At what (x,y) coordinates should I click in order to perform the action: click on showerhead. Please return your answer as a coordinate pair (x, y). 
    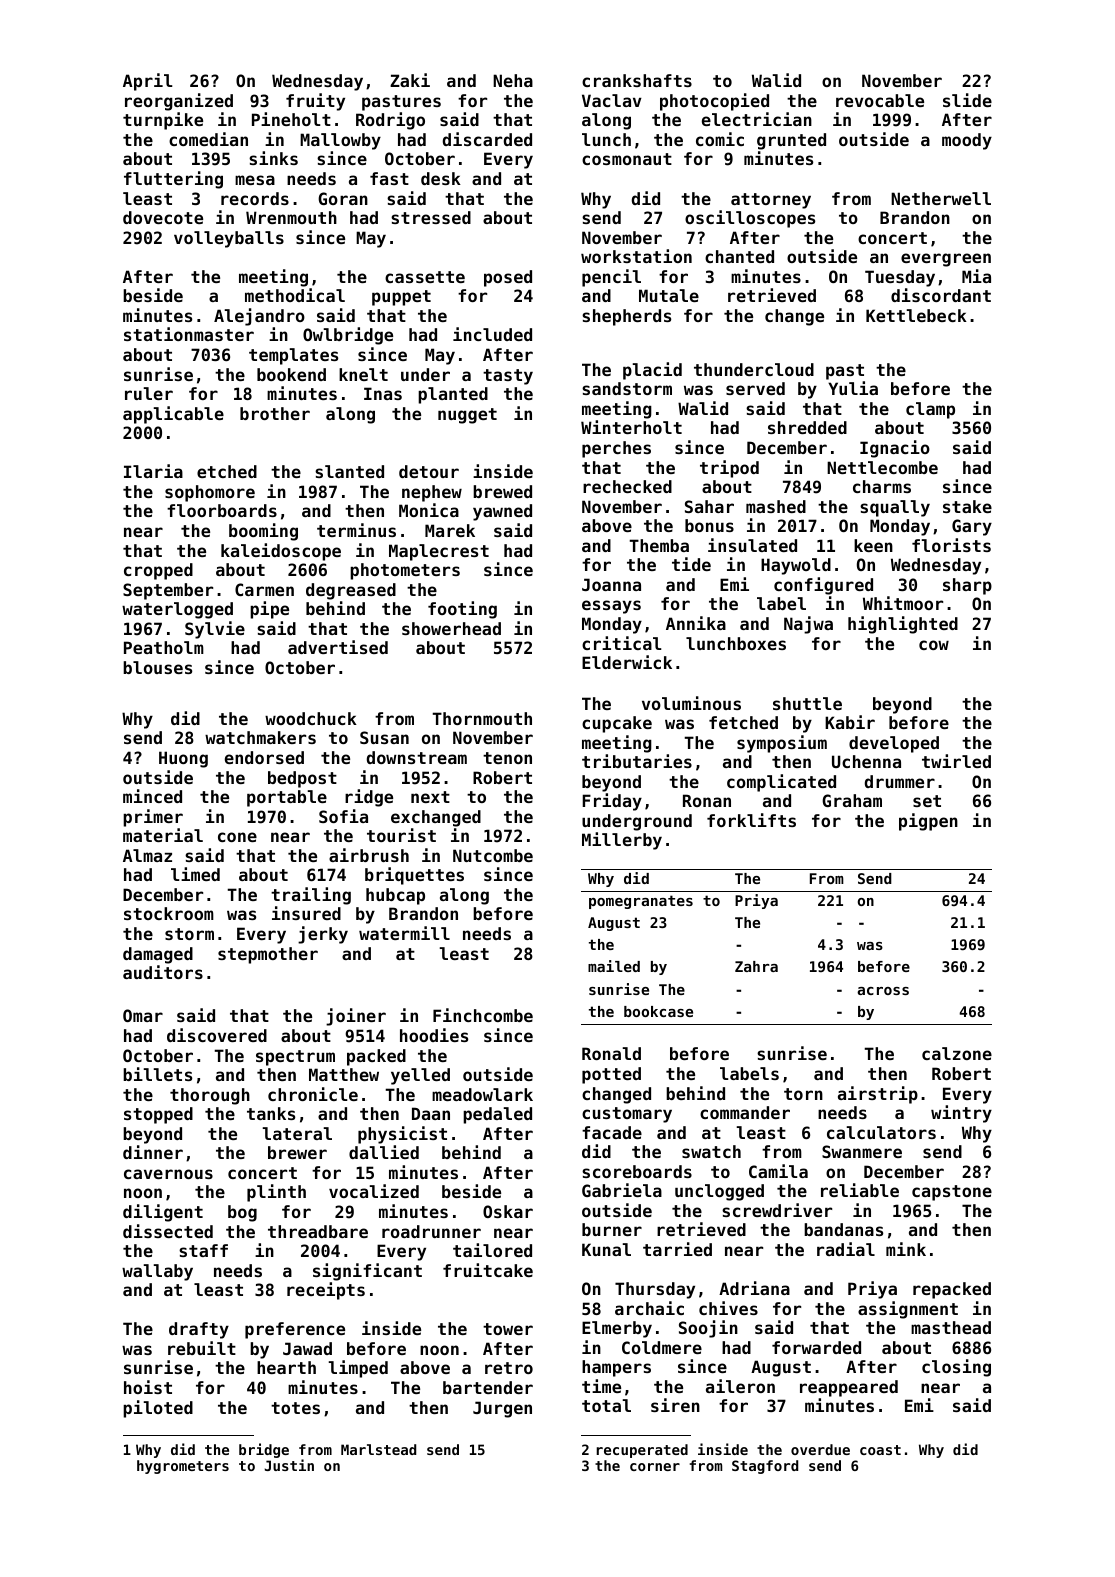
    Looking at the image, I should click on (451, 628).
